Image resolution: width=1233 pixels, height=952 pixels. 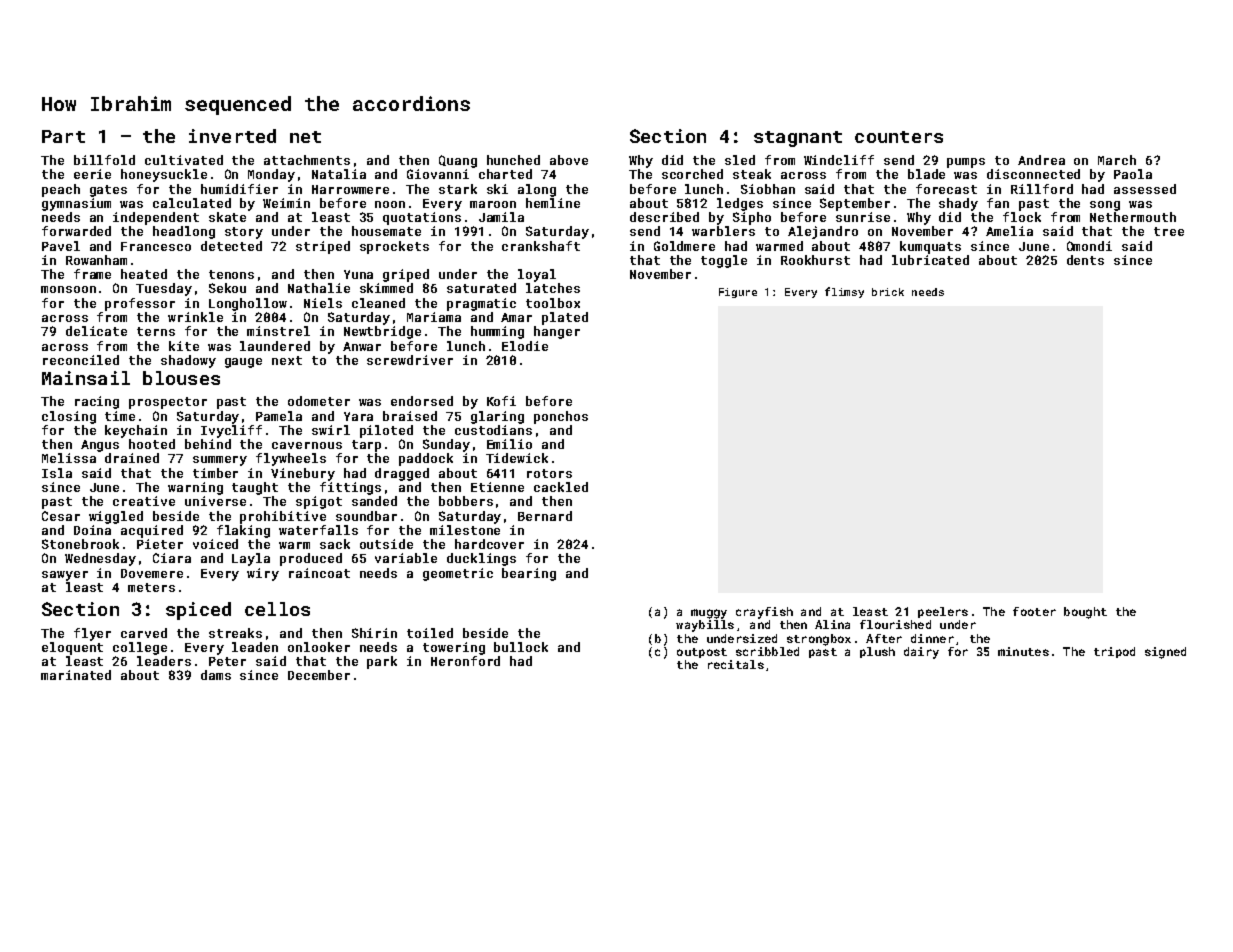 I want to click on Goldmere, so click(x=684, y=246).
